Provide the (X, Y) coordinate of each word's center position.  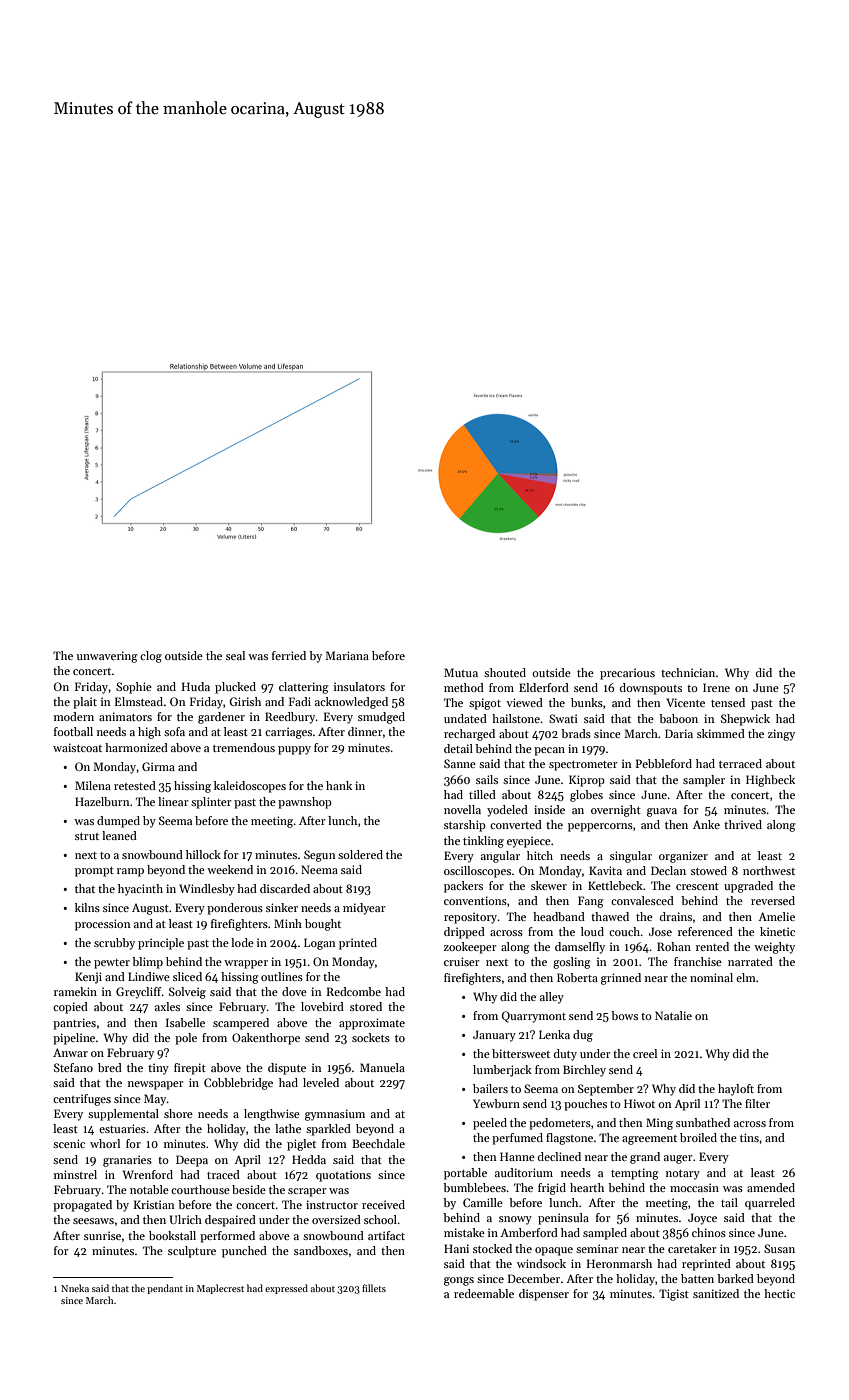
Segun (319, 856)
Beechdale (378, 1143)
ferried (289, 655)
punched (244, 1252)
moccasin (694, 1187)
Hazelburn (102, 801)
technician (688, 672)
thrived (743, 824)
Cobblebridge (238, 1084)
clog (151, 657)
